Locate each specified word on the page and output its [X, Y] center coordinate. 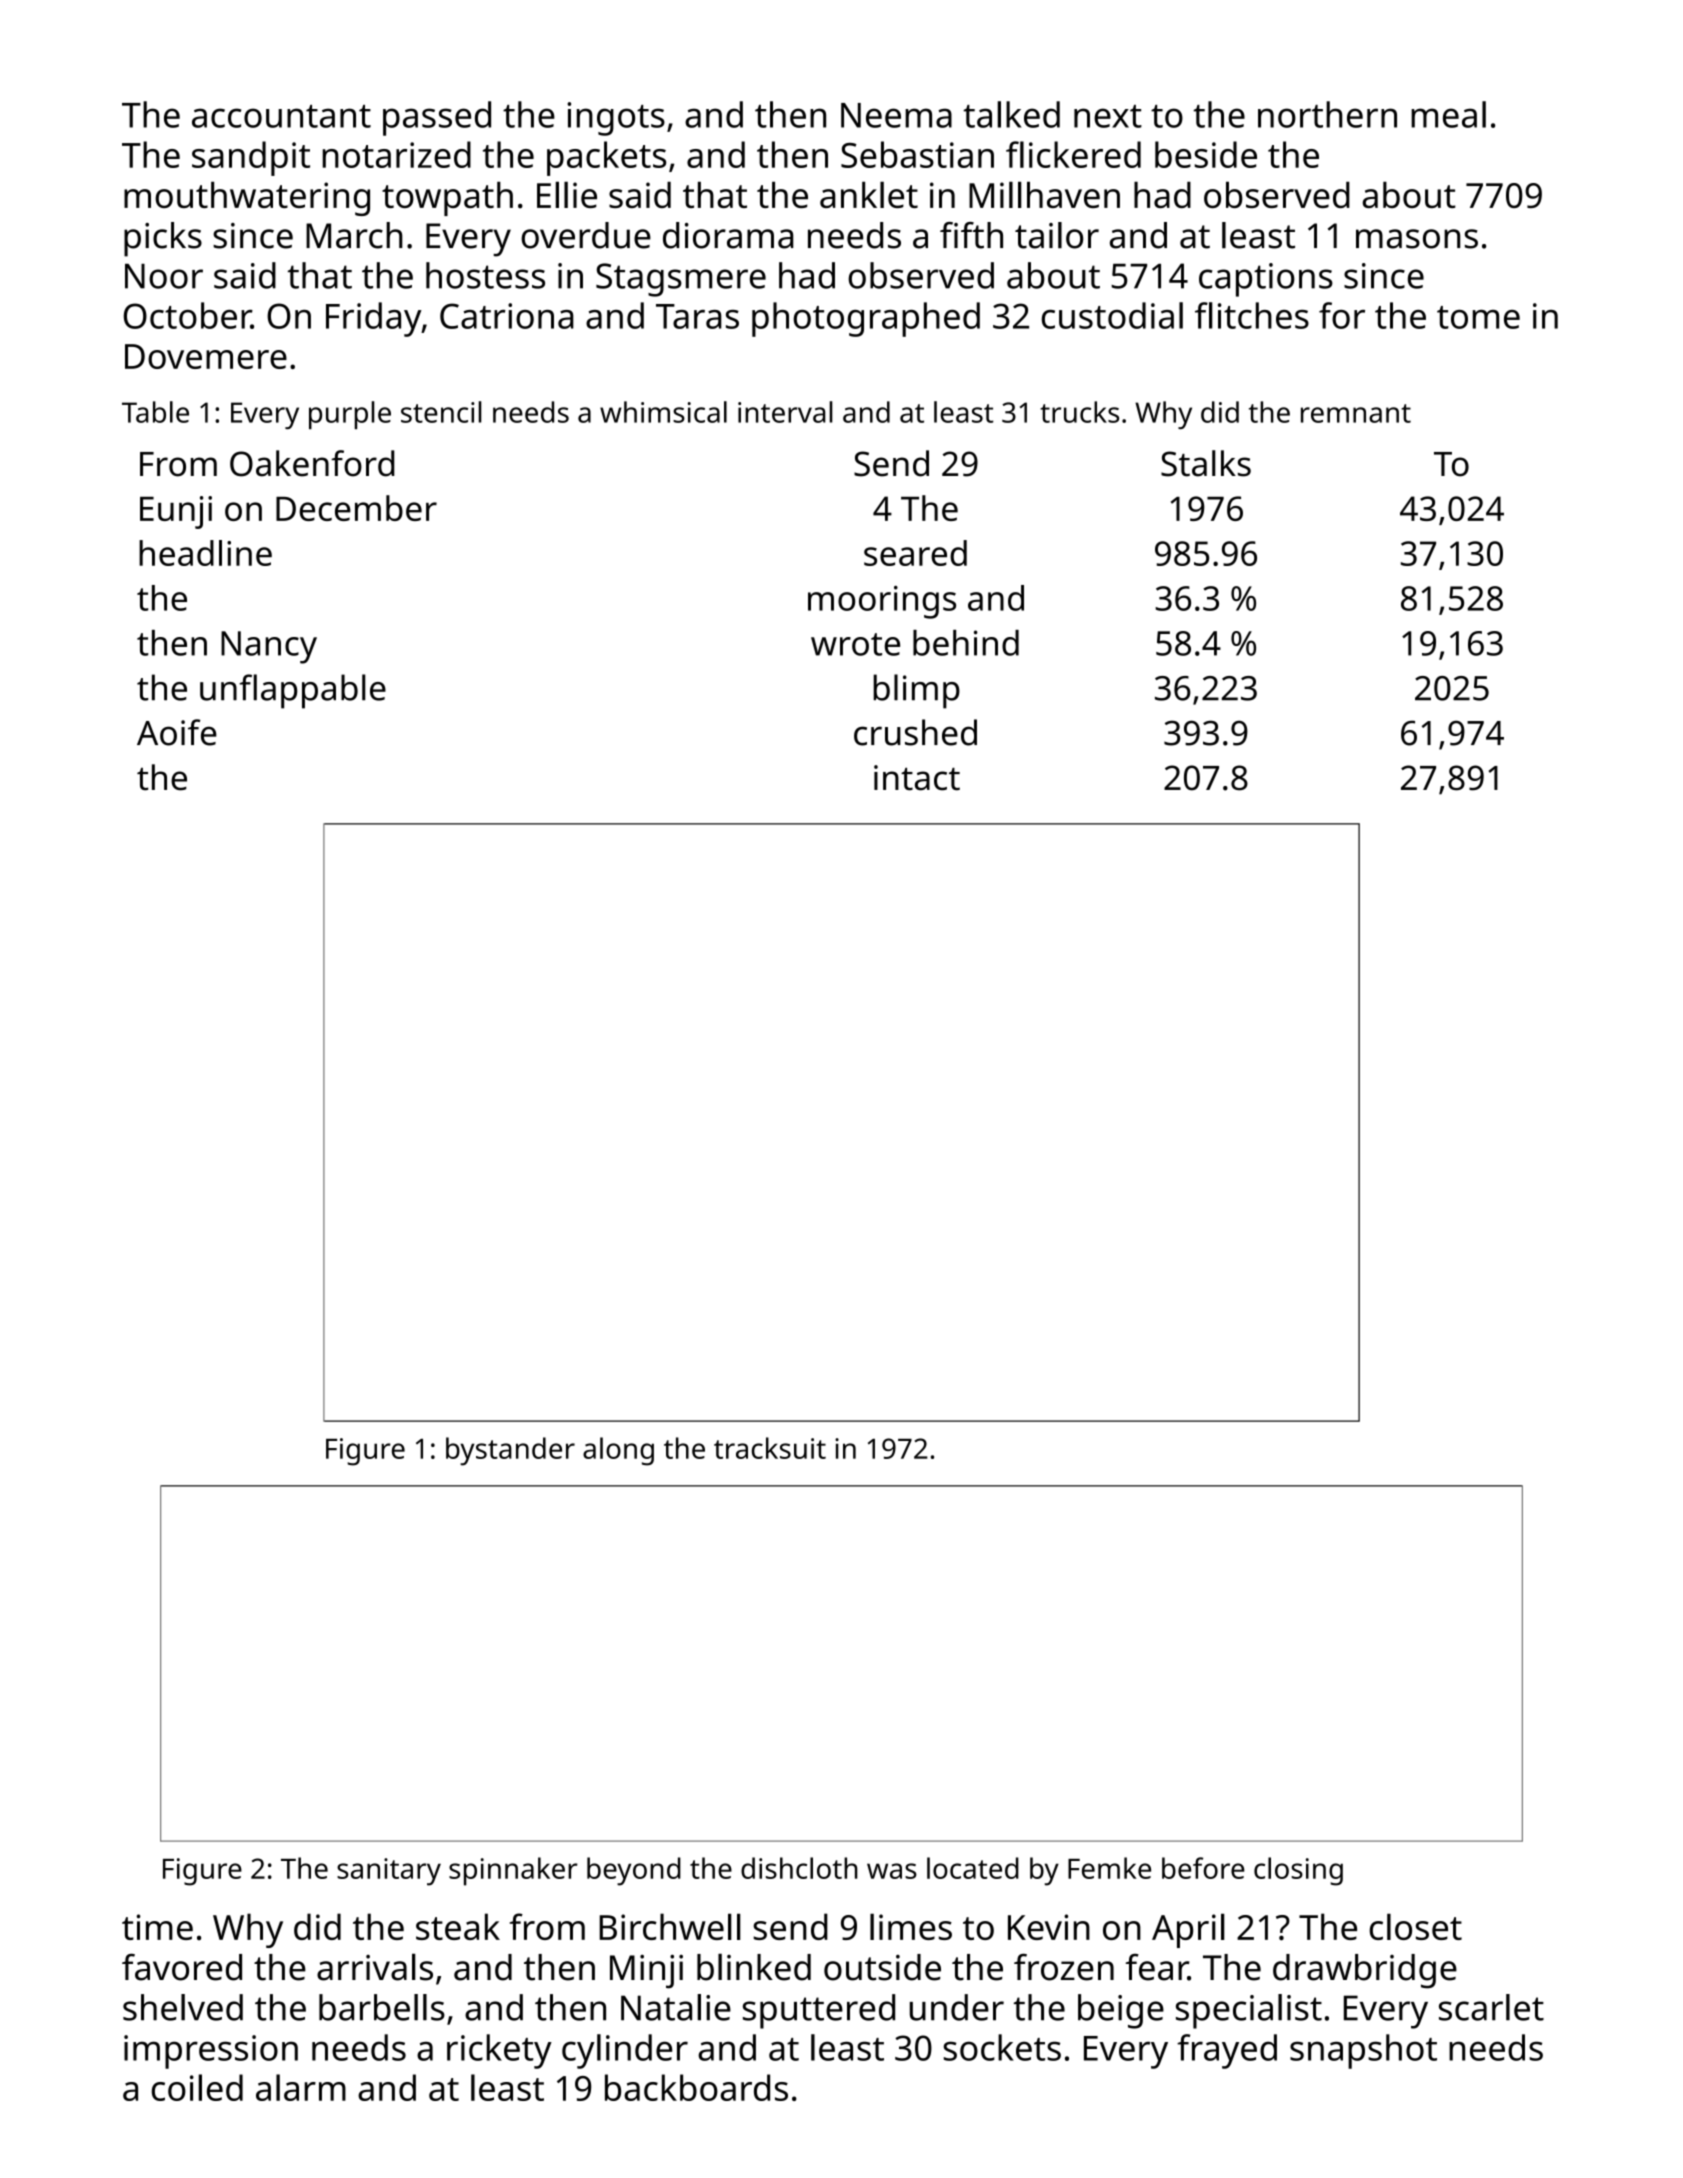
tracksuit [770, 1448]
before [1203, 1868]
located [973, 1868]
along [618, 1451]
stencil [441, 412]
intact [917, 778]
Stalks [1206, 463]
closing [1298, 1871]
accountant [281, 116]
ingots [616, 119]
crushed [915, 732]
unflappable [293, 691]
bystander [510, 1451]
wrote [855, 644]
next [1108, 116]
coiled [197, 2087]
